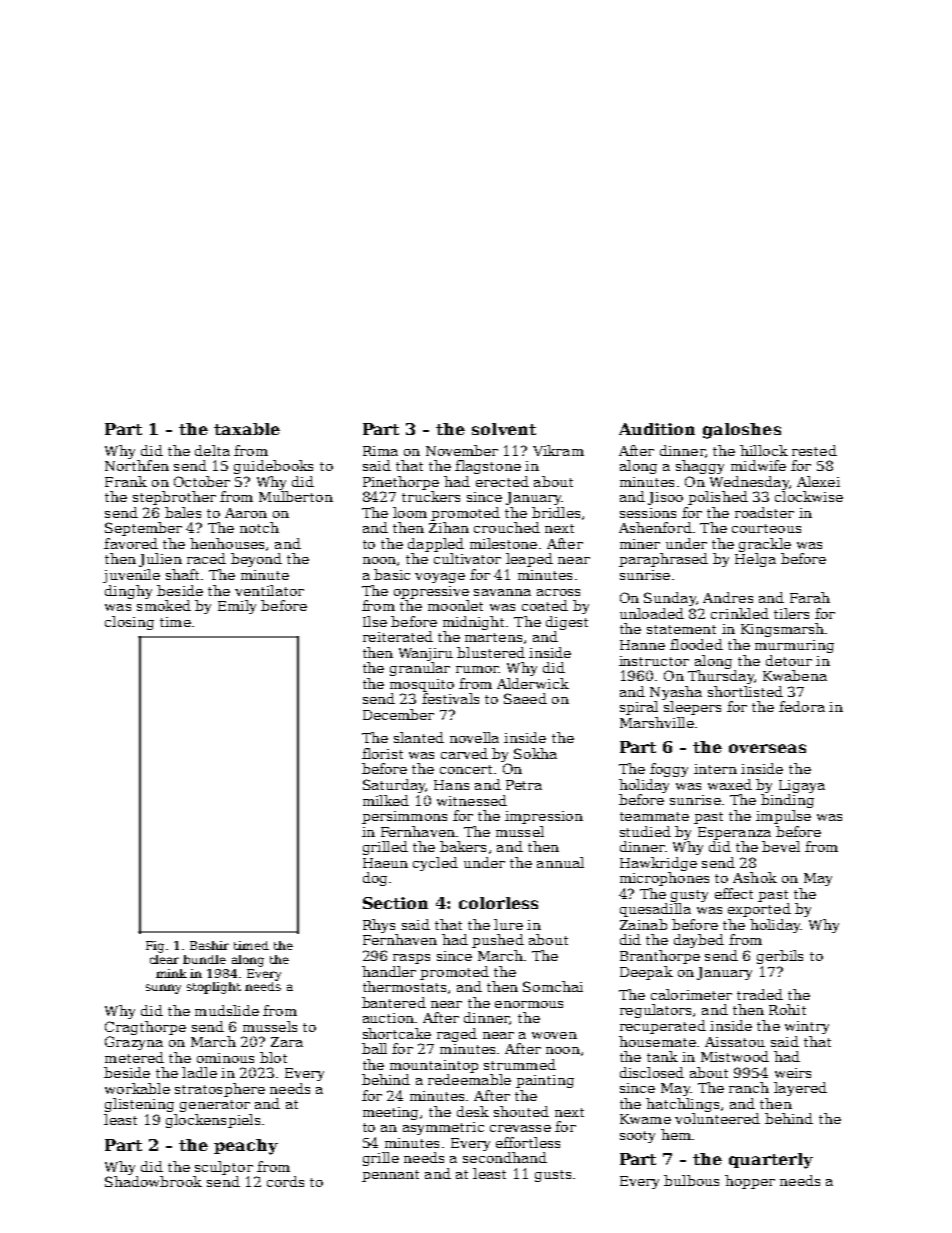 The height and width of the screenshot is (1233, 952). Describe the element at coordinates (209, 945) in the screenshot. I see `Bashir` at that location.
